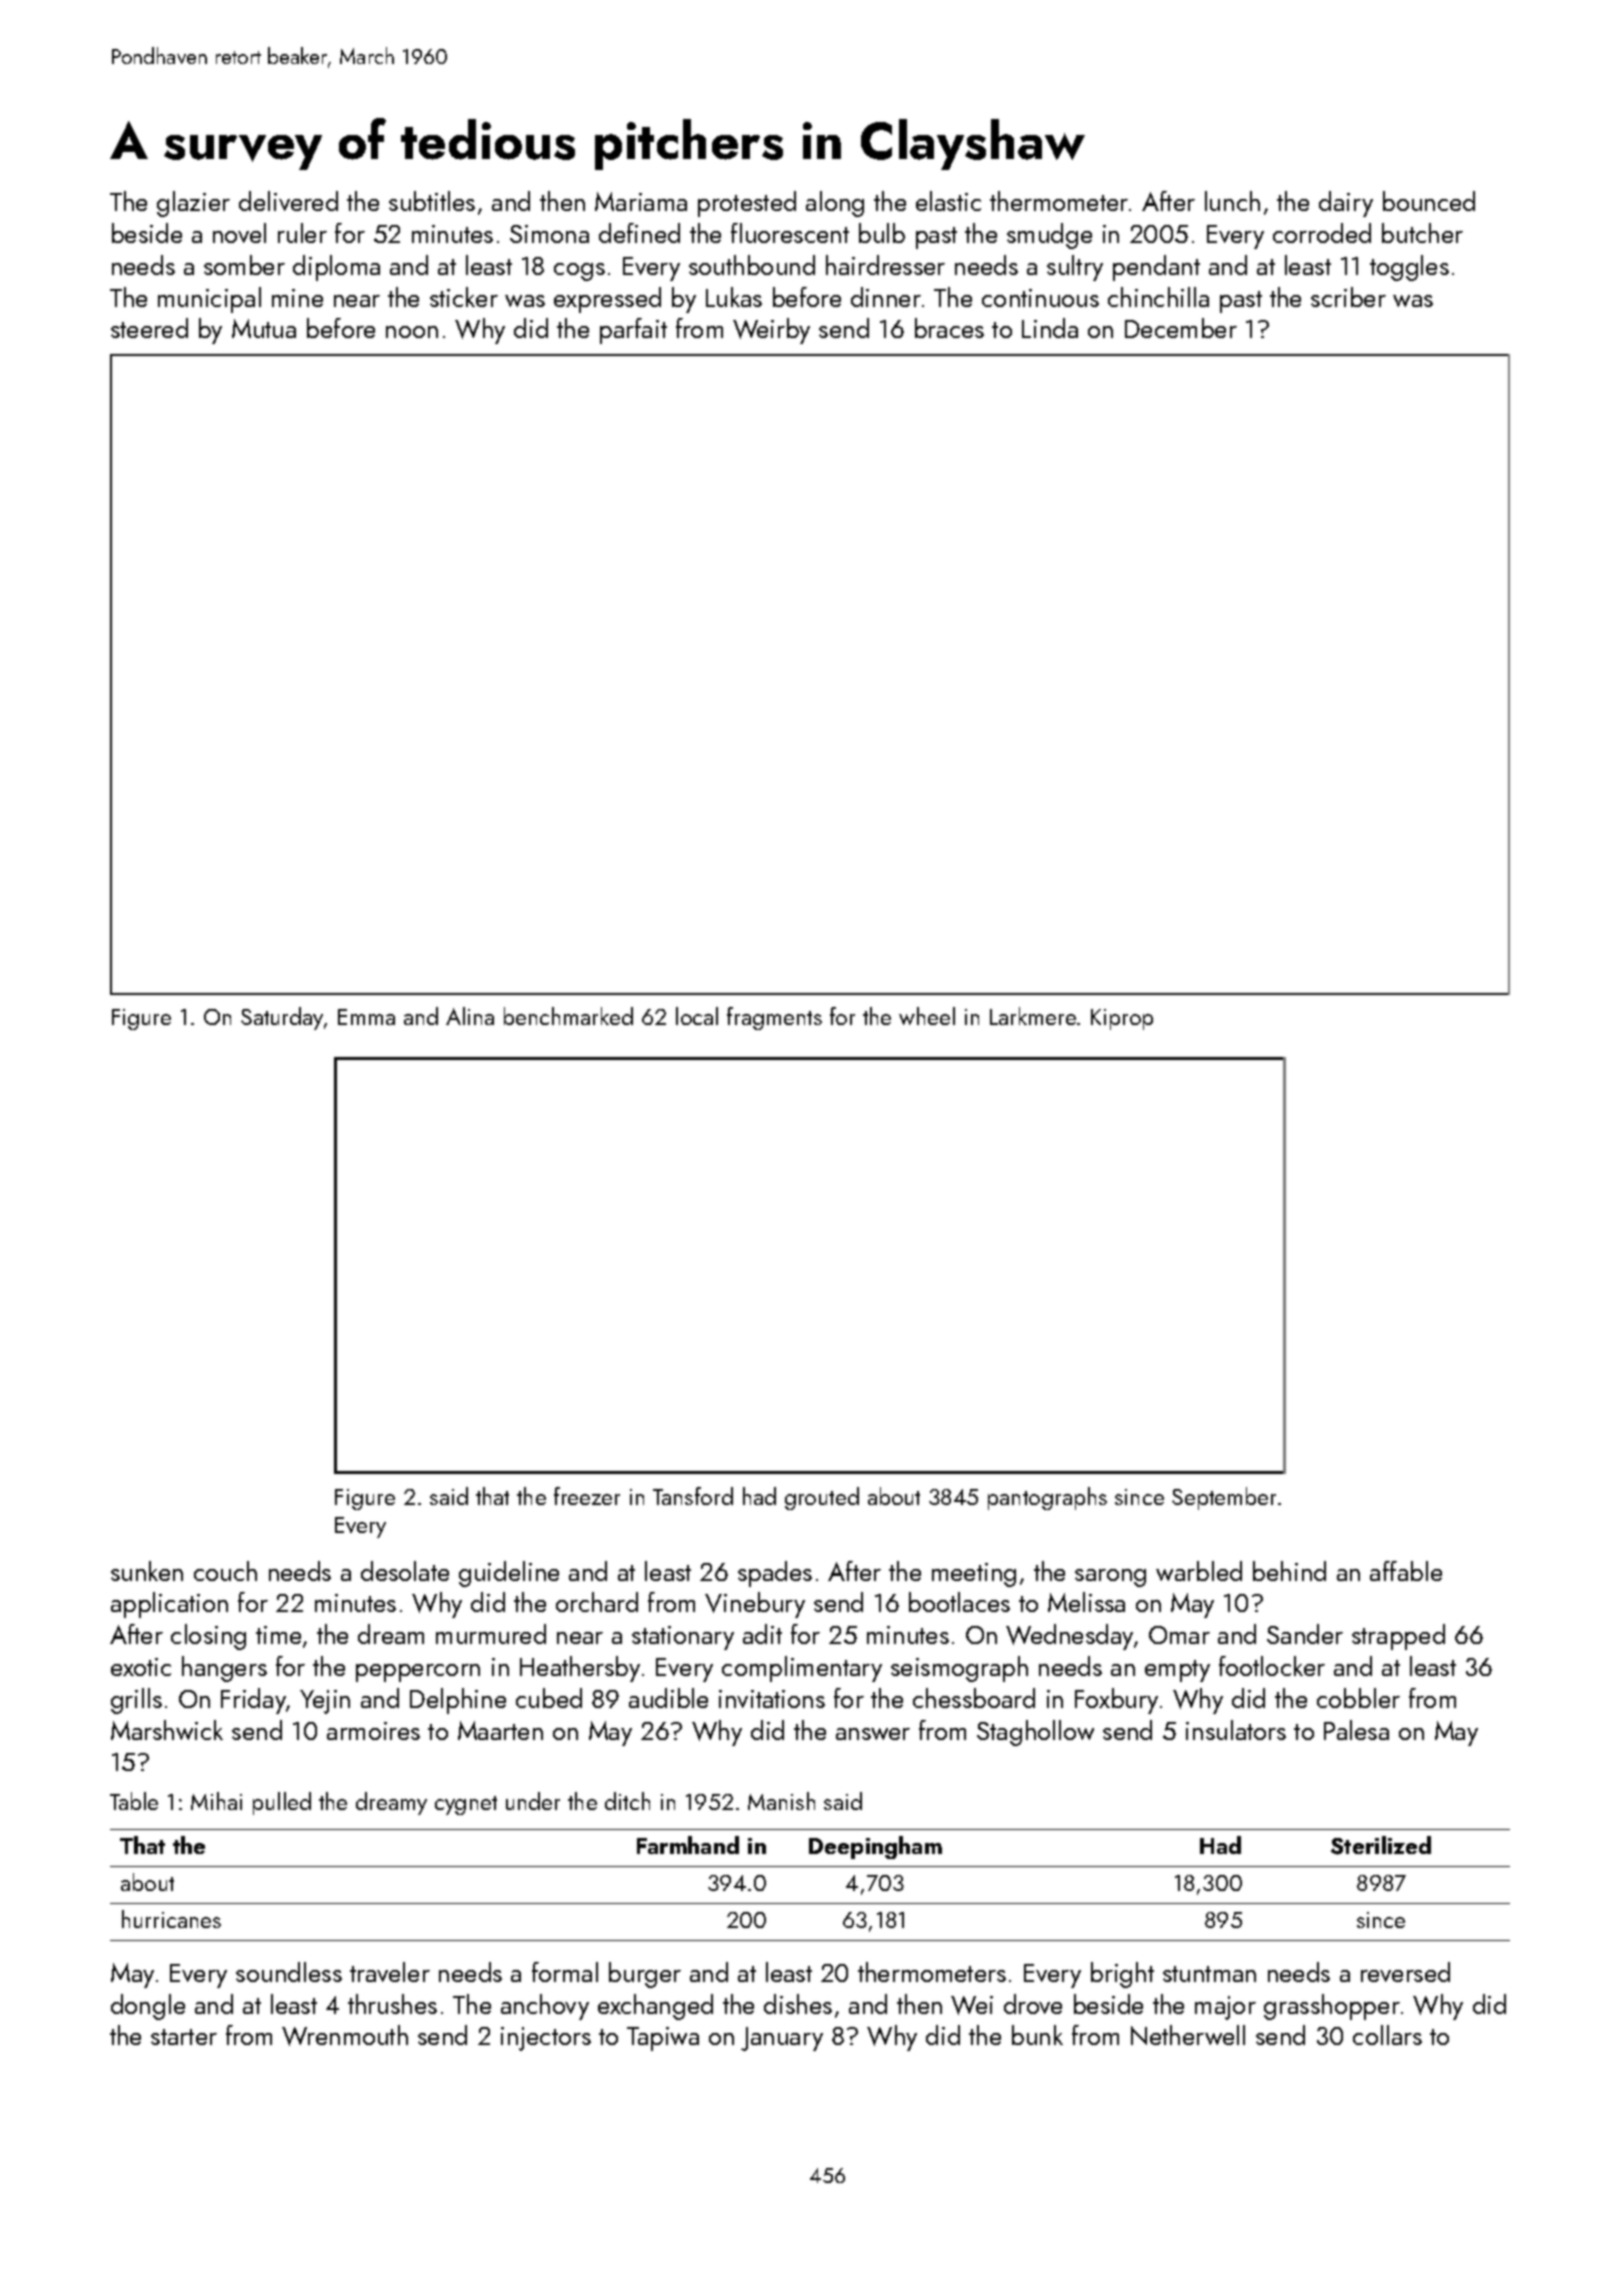 This image has width=1620, height=2292. I want to click on Wednesday, so click(1069, 1637).
